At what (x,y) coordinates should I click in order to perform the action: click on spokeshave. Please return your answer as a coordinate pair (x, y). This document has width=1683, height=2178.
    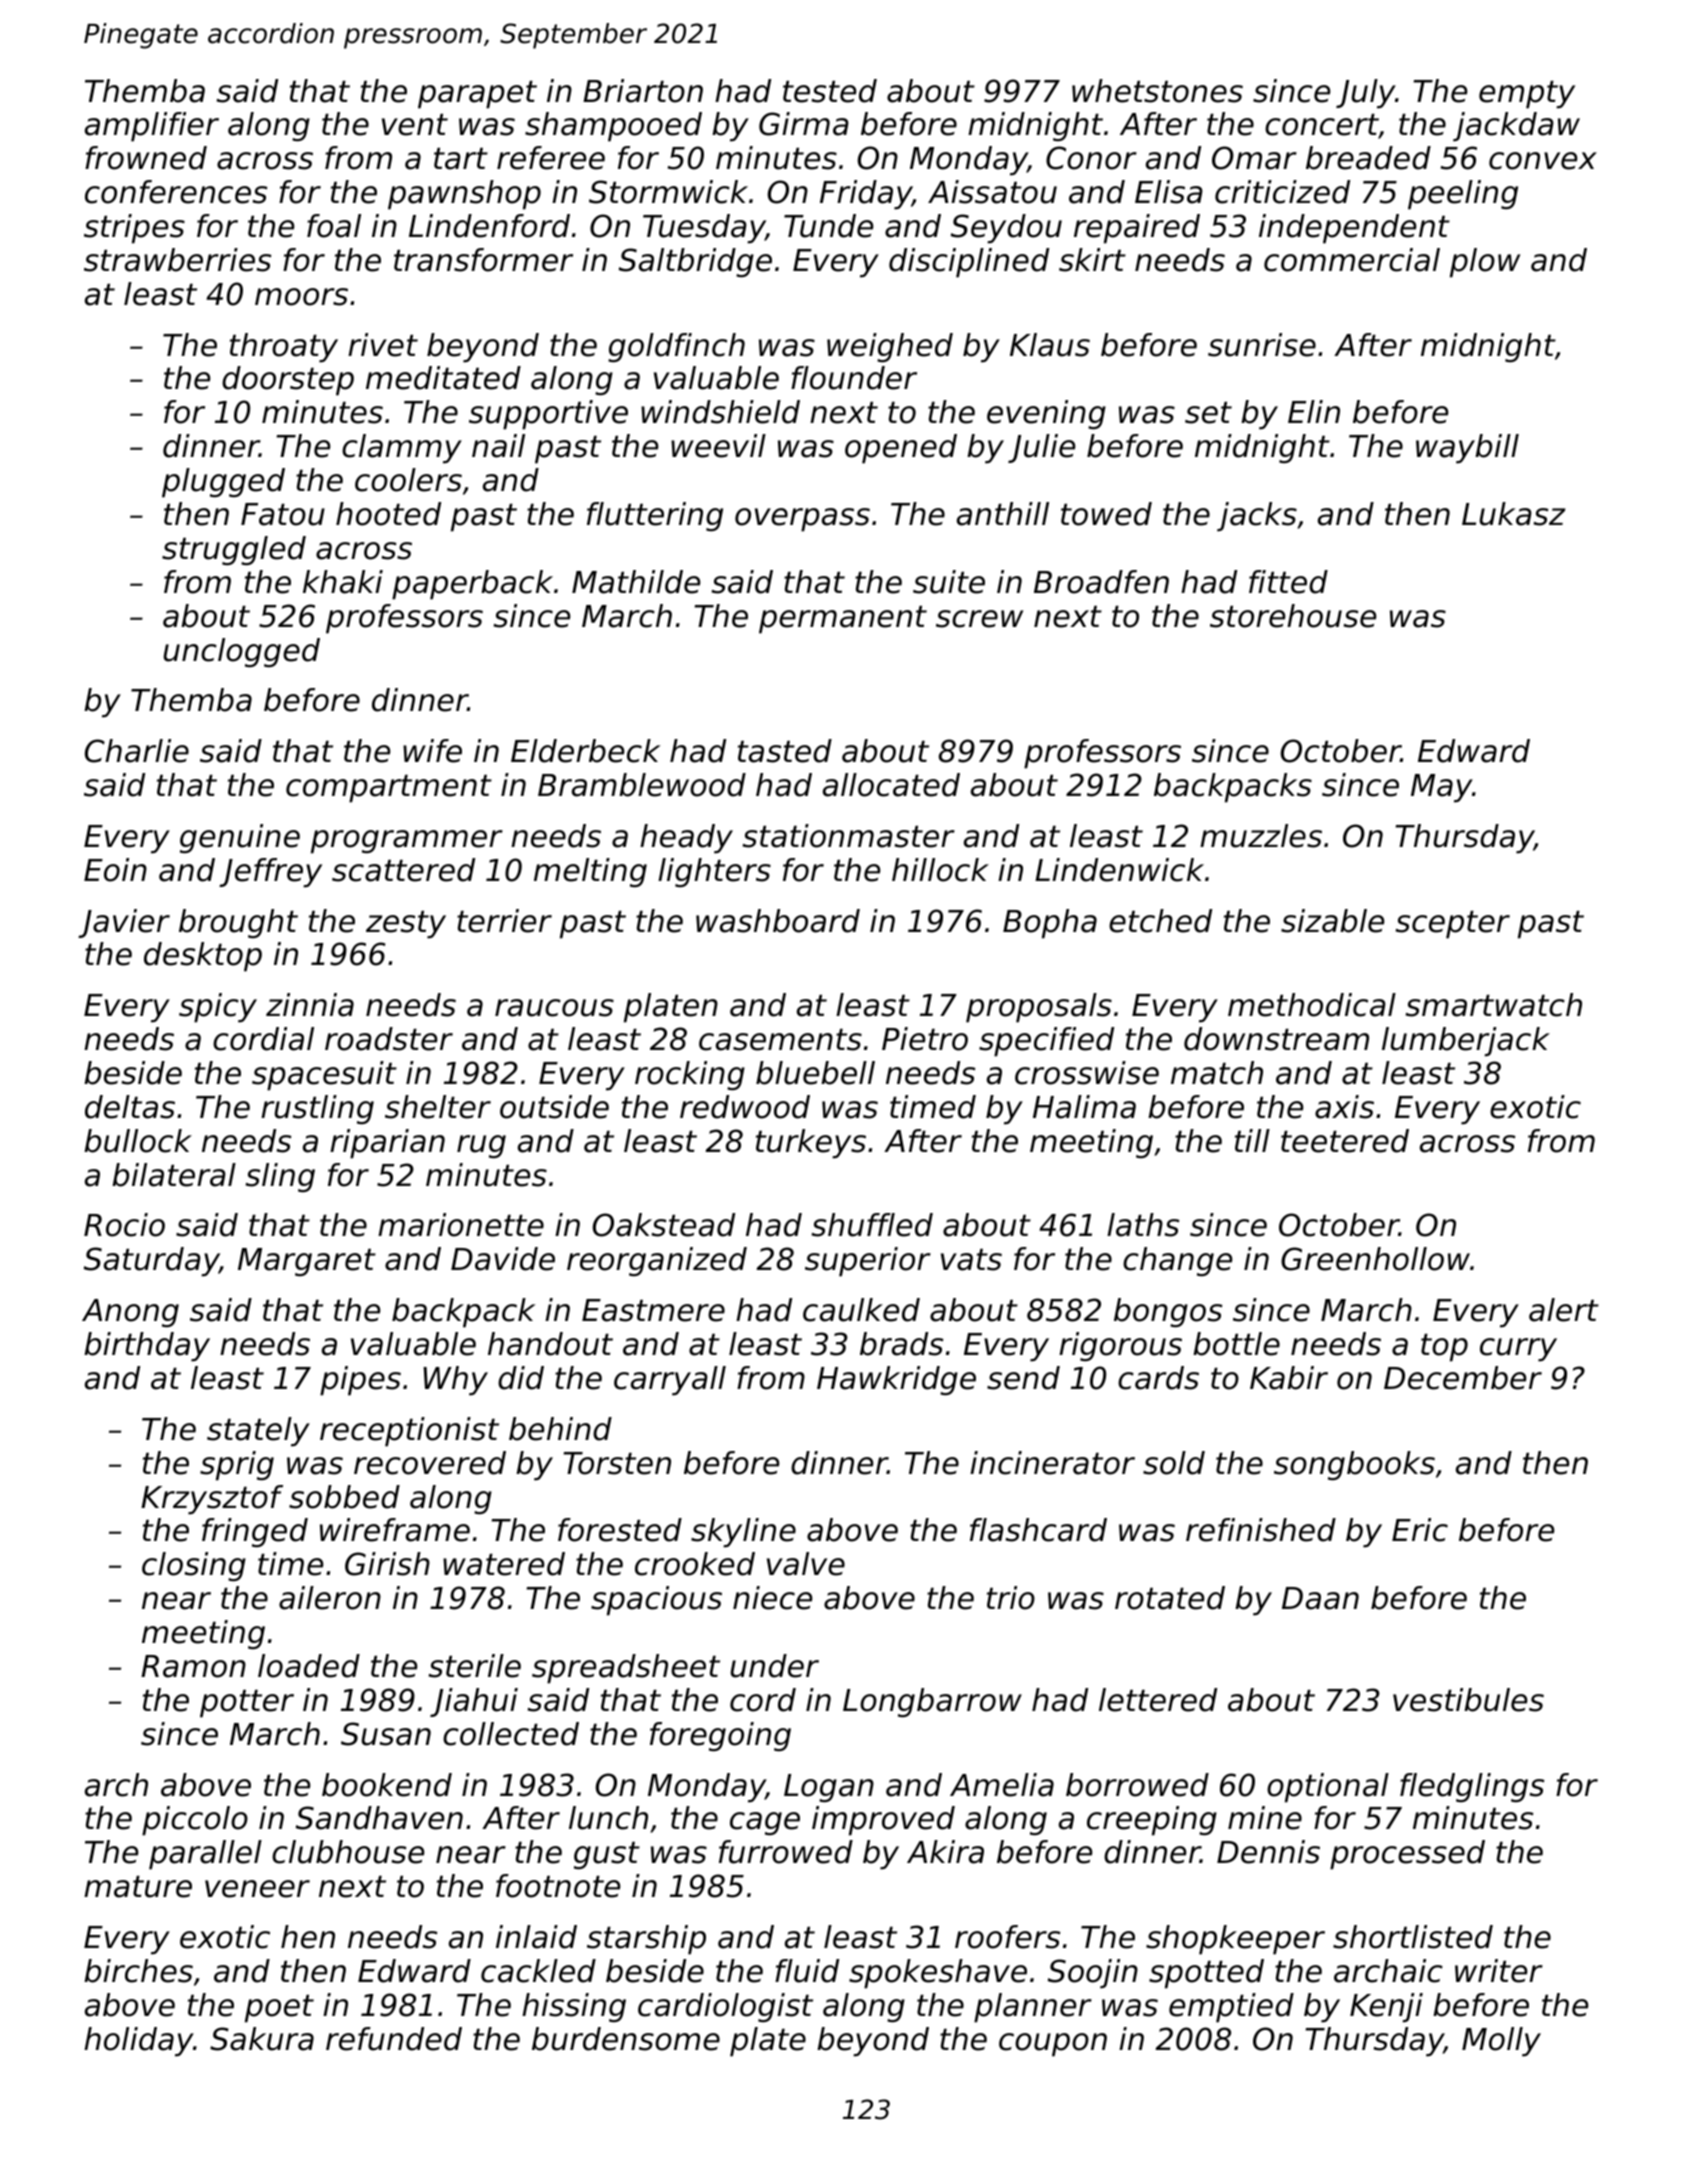
    Looking at the image, I should click on (938, 1974).
